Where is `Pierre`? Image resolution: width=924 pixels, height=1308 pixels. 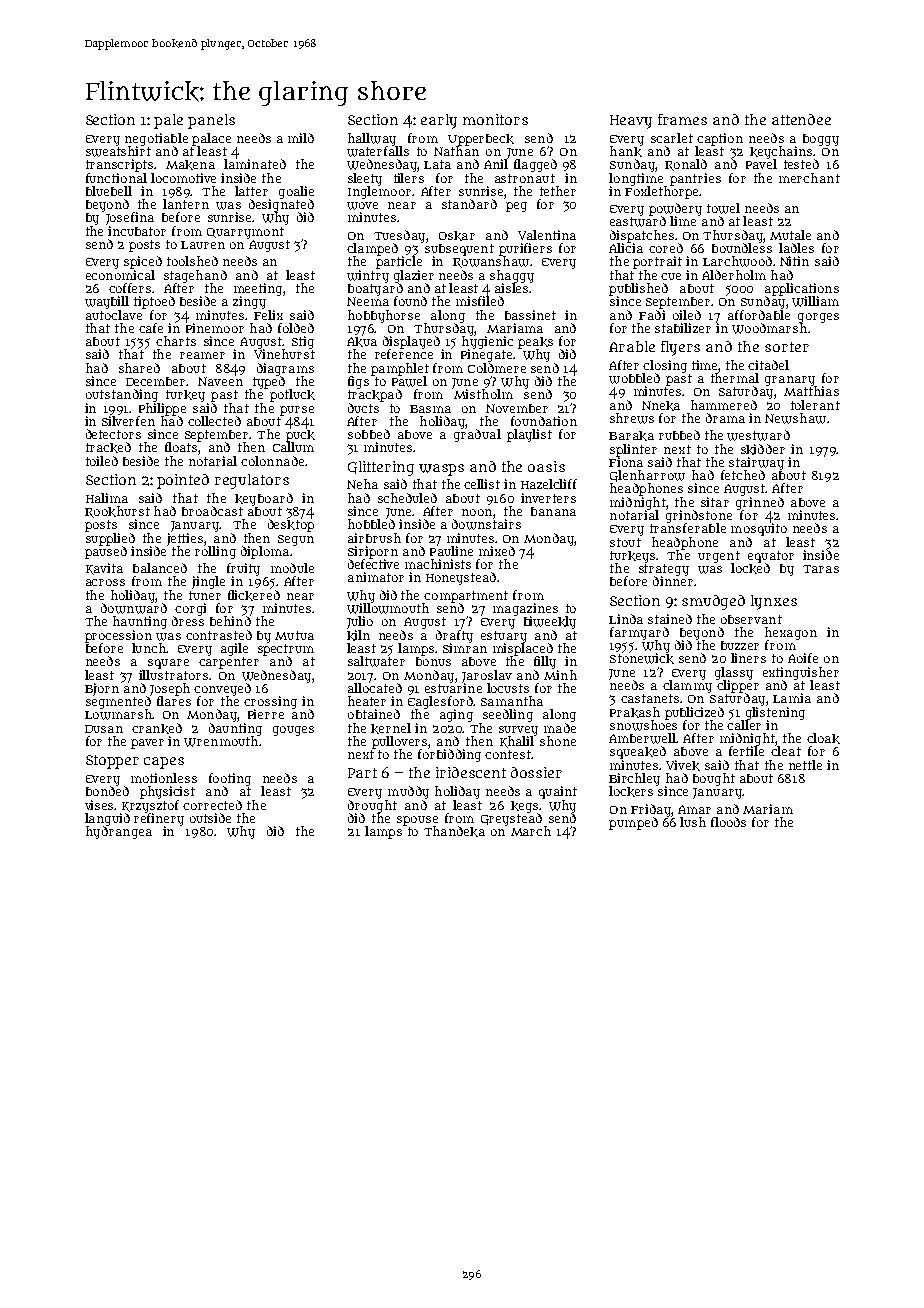 Pierre is located at coordinates (266, 714).
